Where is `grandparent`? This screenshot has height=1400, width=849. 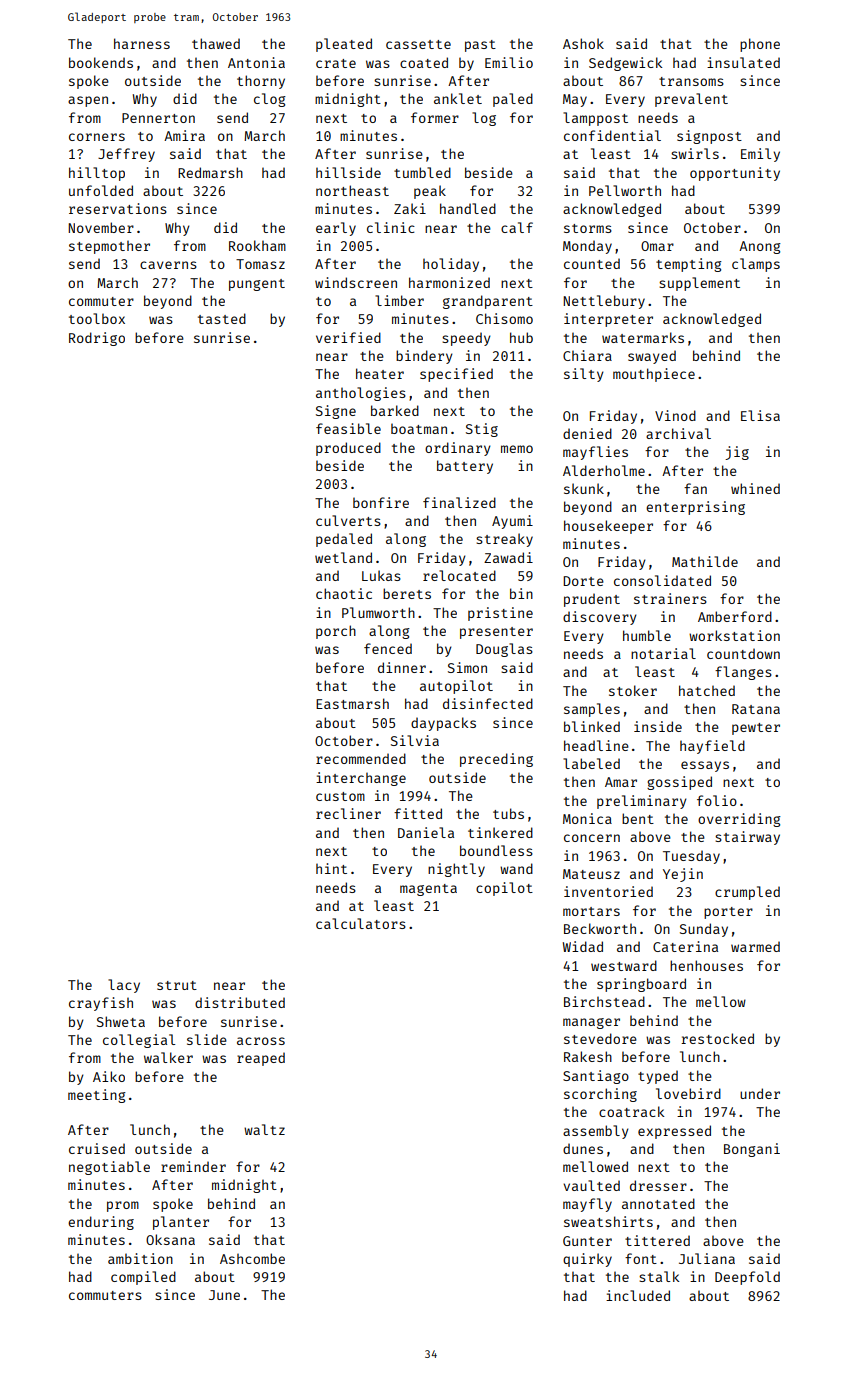
grandparent is located at coordinates (488, 302).
